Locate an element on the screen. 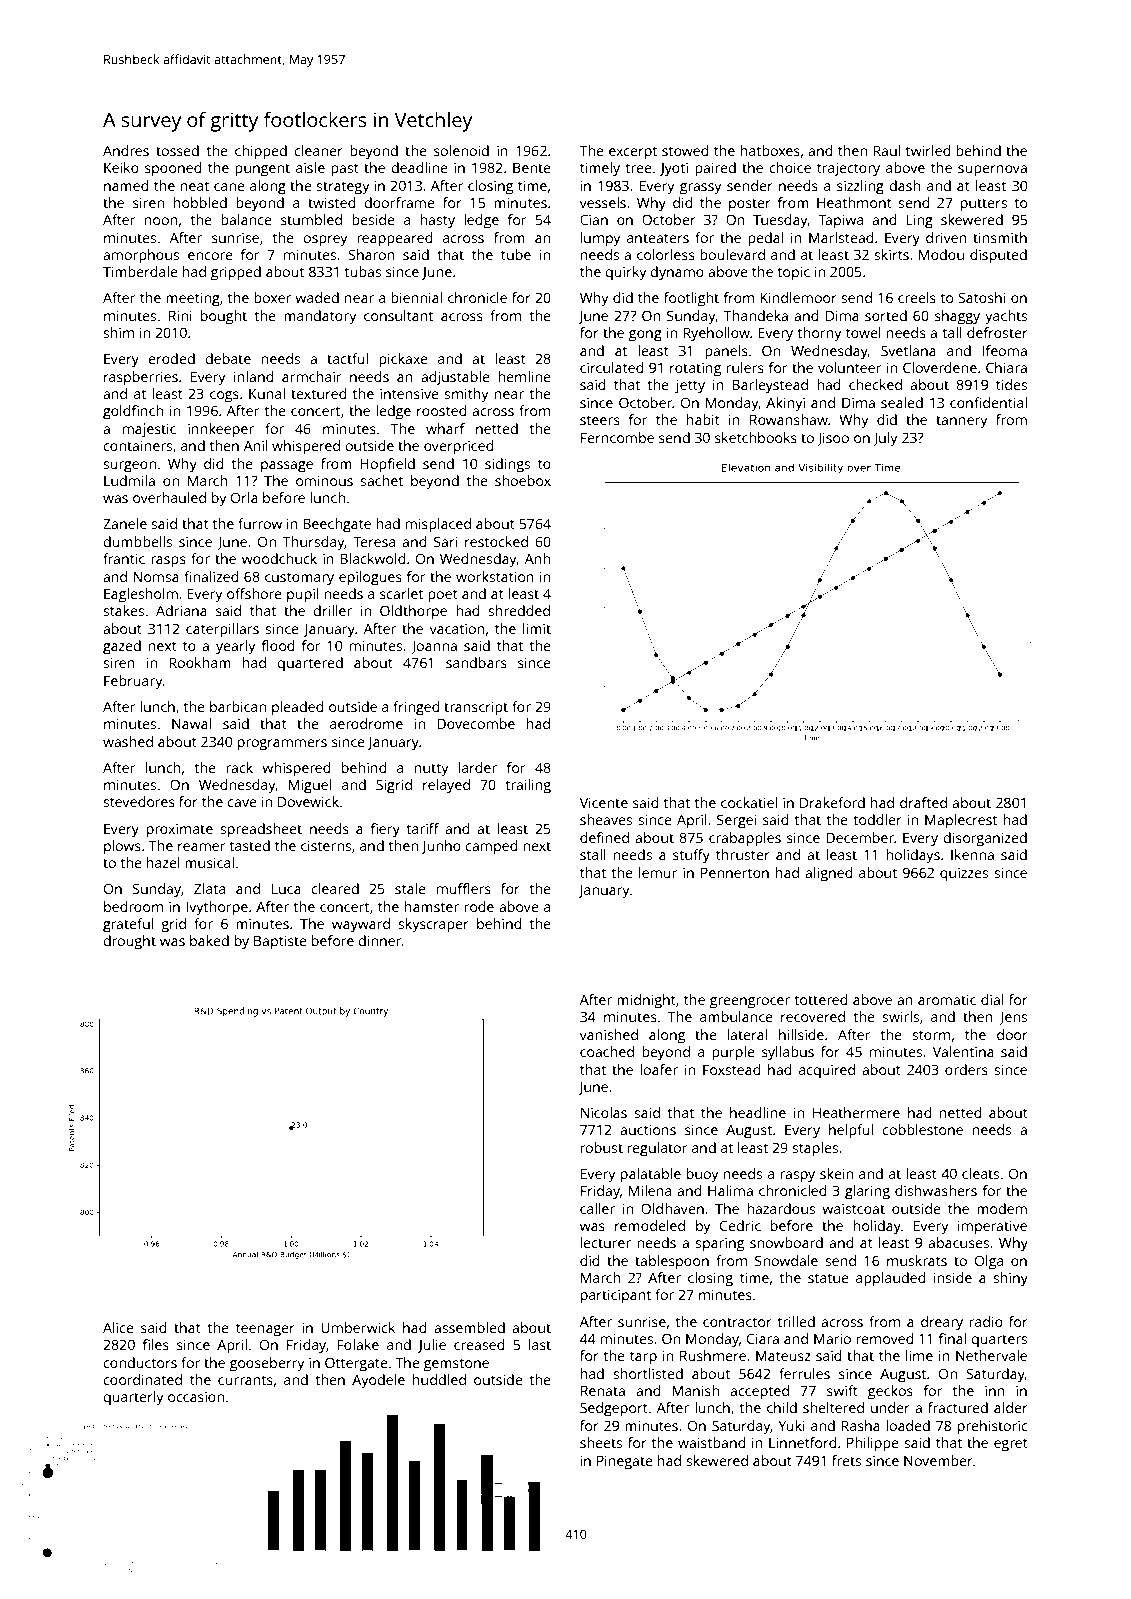  baked is located at coordinates (209, 940).
